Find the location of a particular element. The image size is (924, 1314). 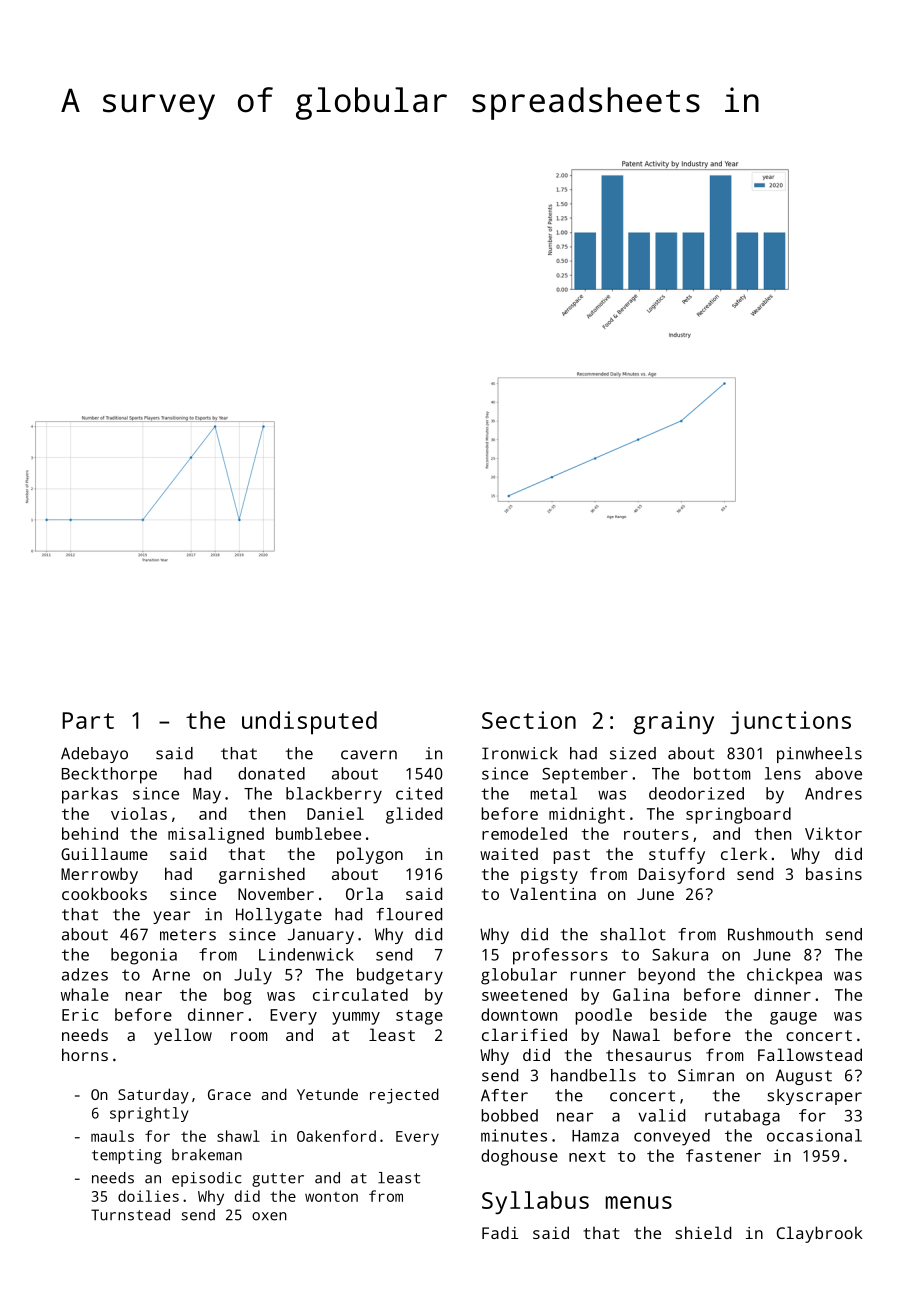

mauls is located at coordinates (112, 1136).
